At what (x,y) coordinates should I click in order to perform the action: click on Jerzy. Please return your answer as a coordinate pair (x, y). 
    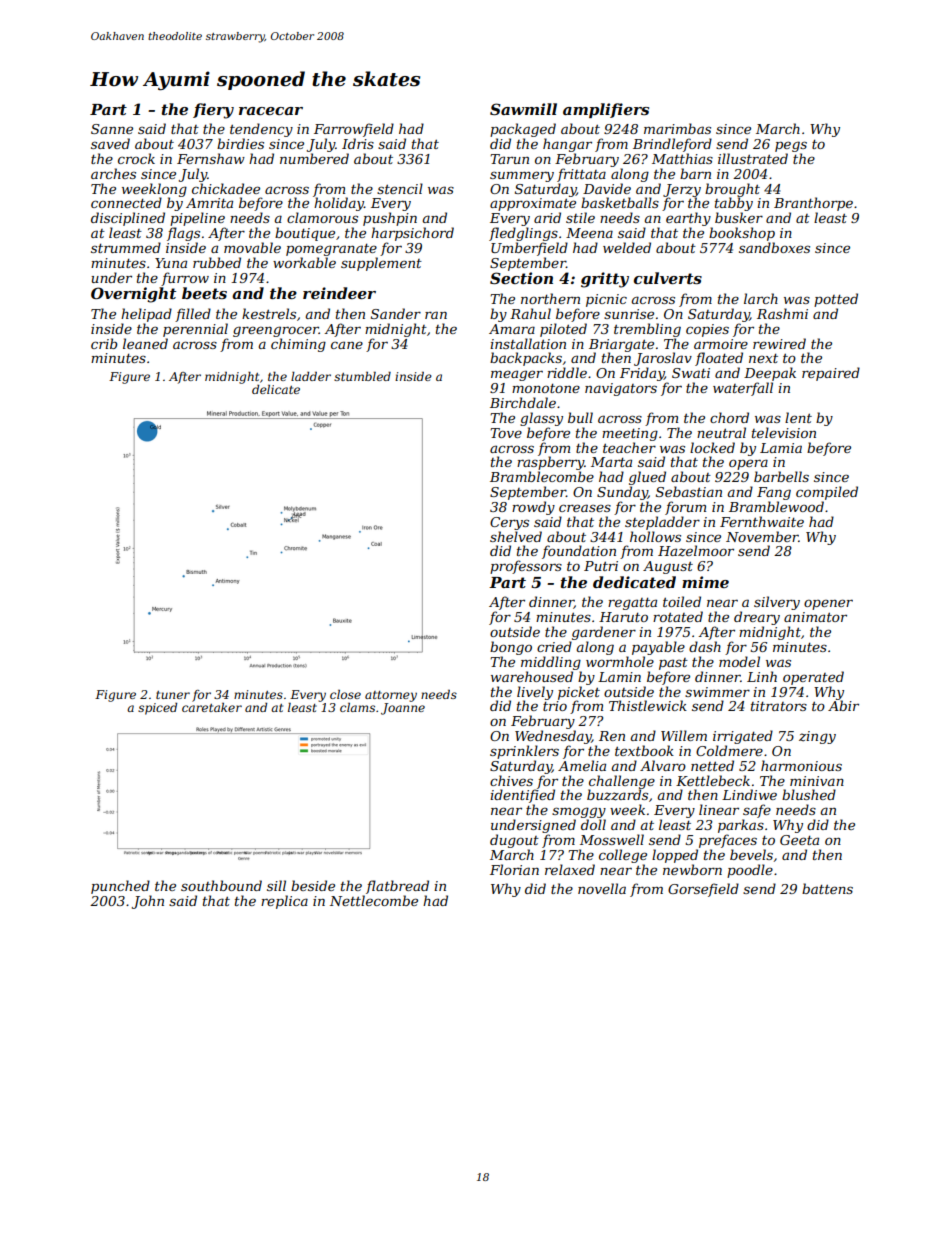
    Looking at the image, I should click on (682, 190).
